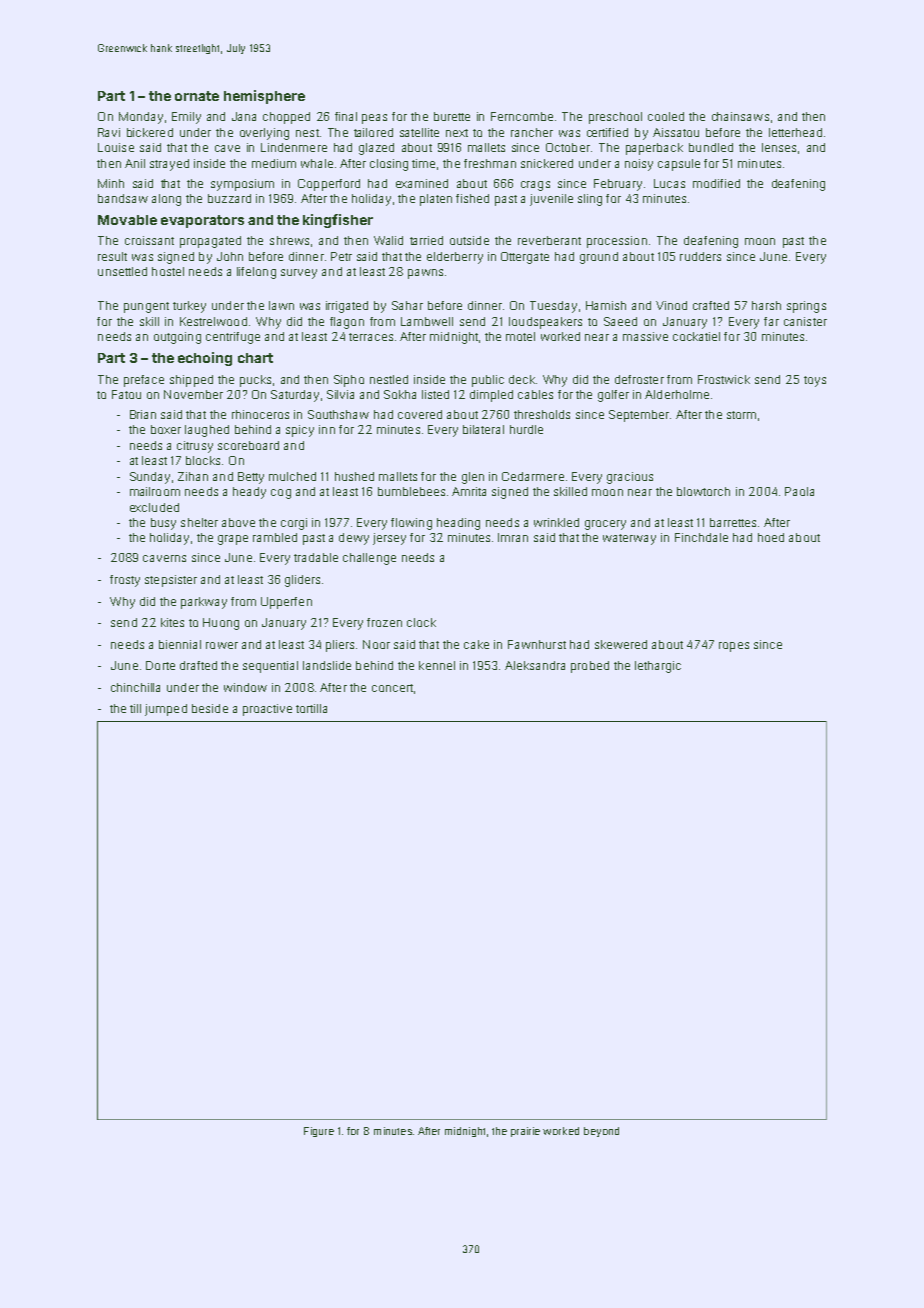  Describe the element at coordinates (779, 147) in the page. I see `lenses` at that location.
